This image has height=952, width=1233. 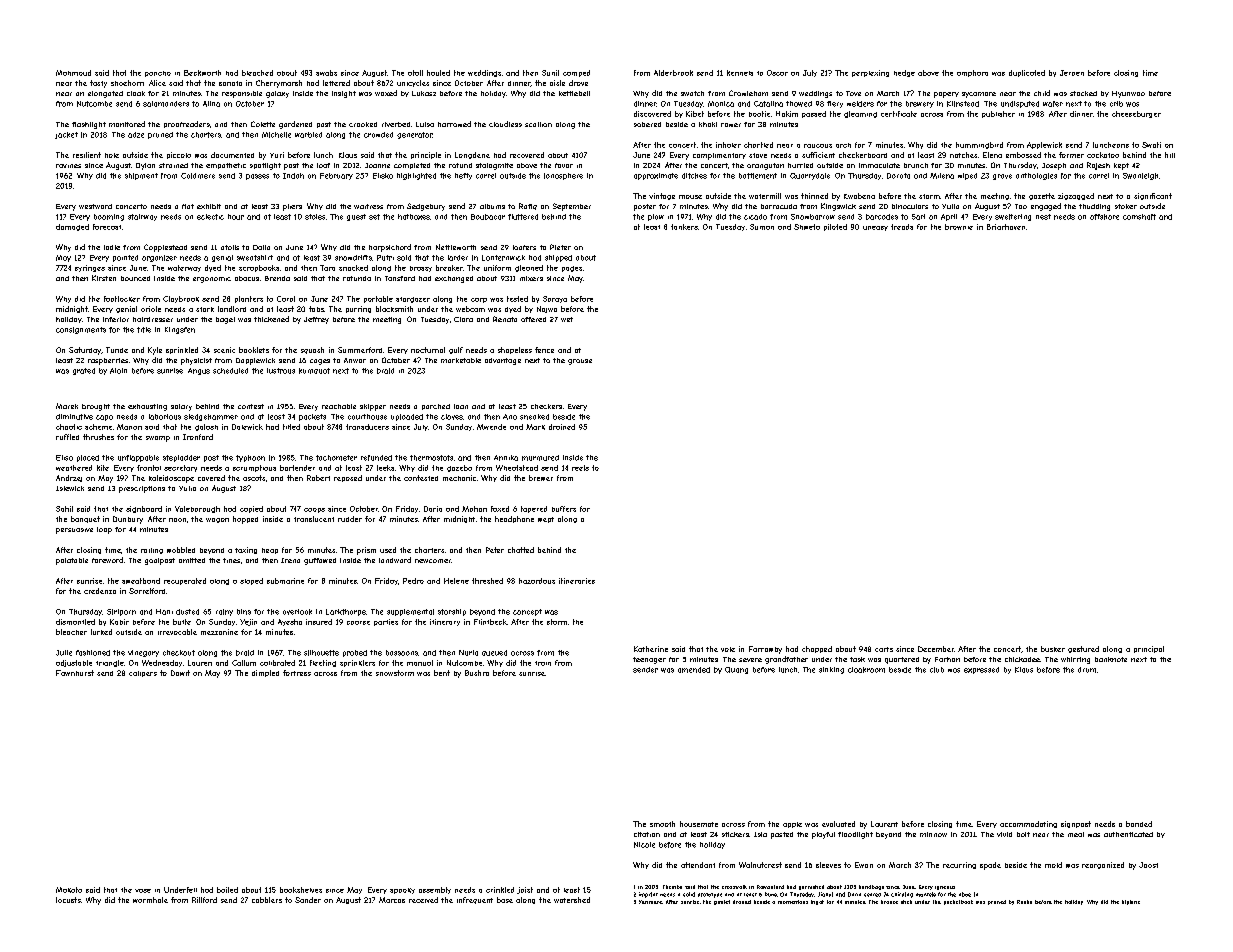 I want to click on threshed, so click(x=487, y=581).
